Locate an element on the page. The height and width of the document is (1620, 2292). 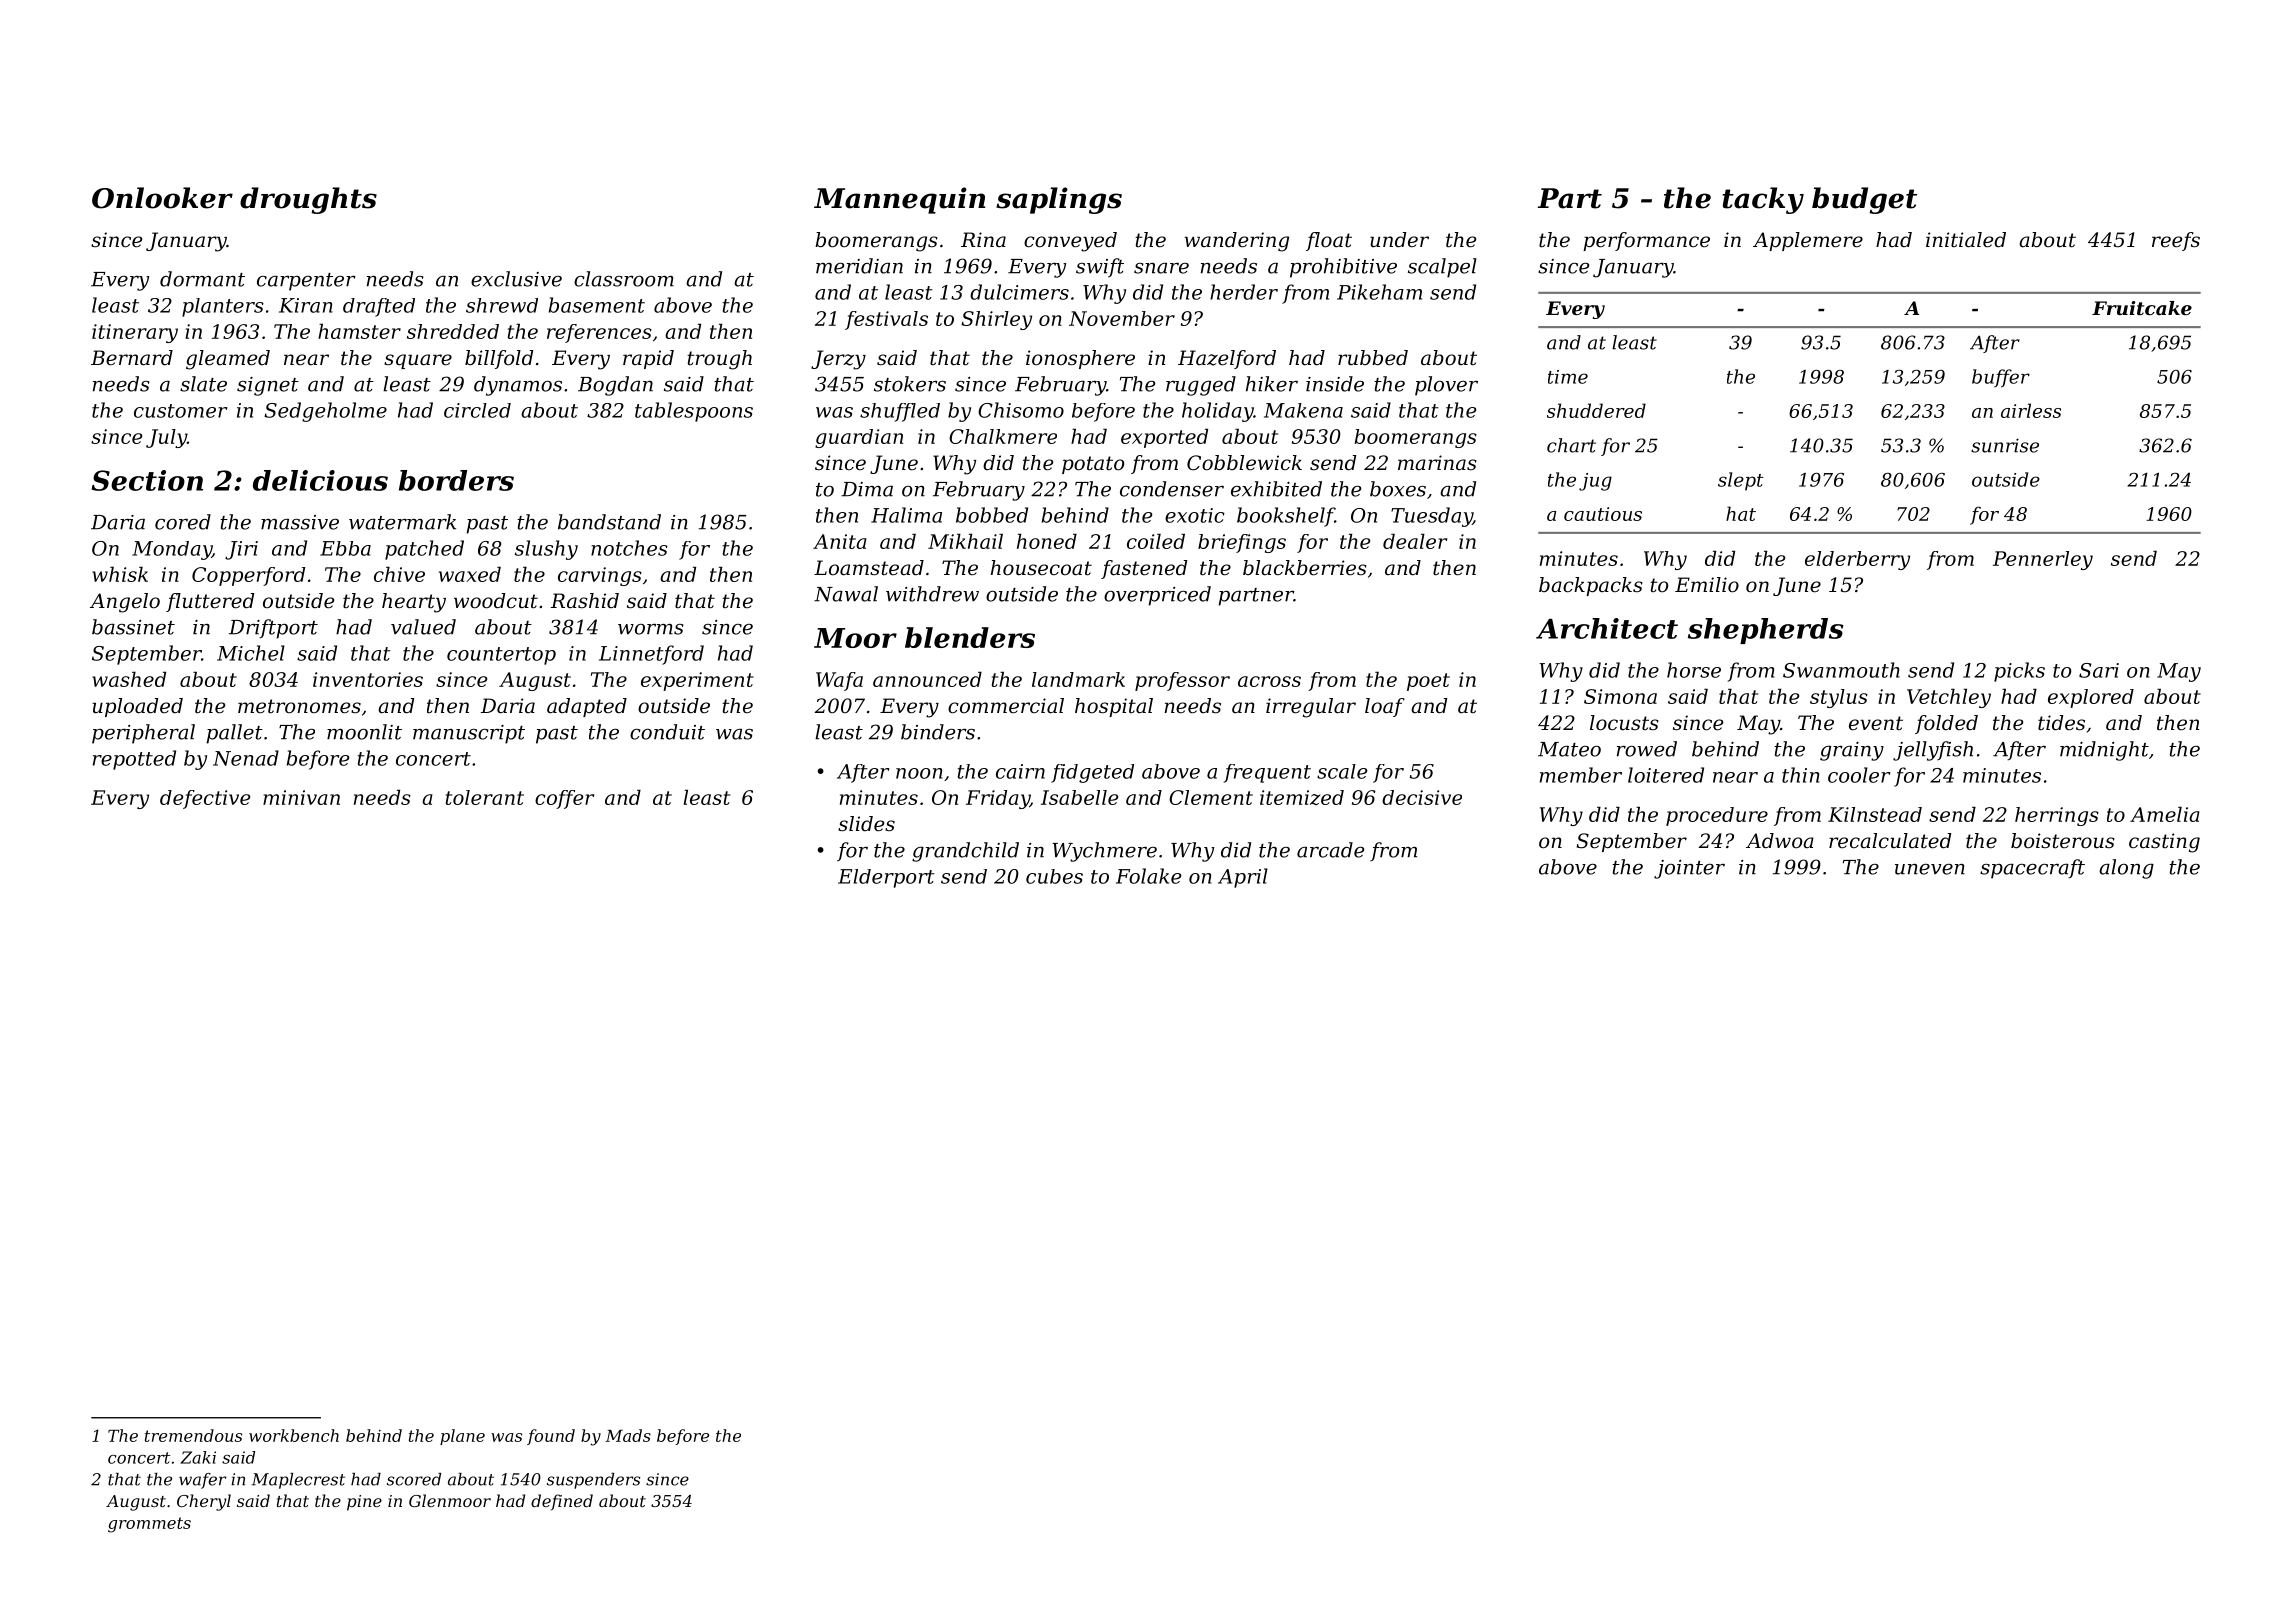
drafted is located at coordinates (379, 307).
